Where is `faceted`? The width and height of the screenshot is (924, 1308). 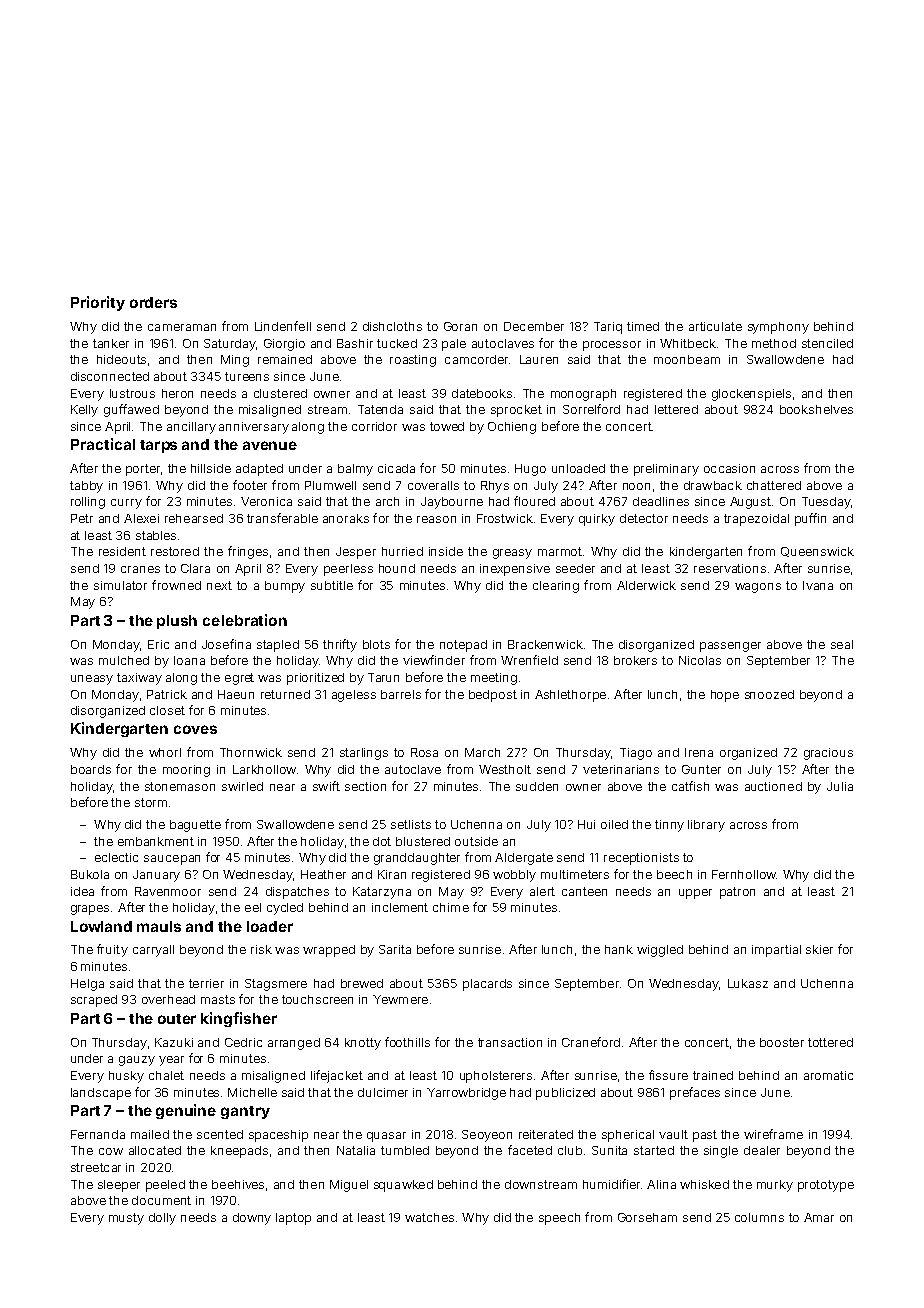 faceted is located at coordinates (530, 1150).
